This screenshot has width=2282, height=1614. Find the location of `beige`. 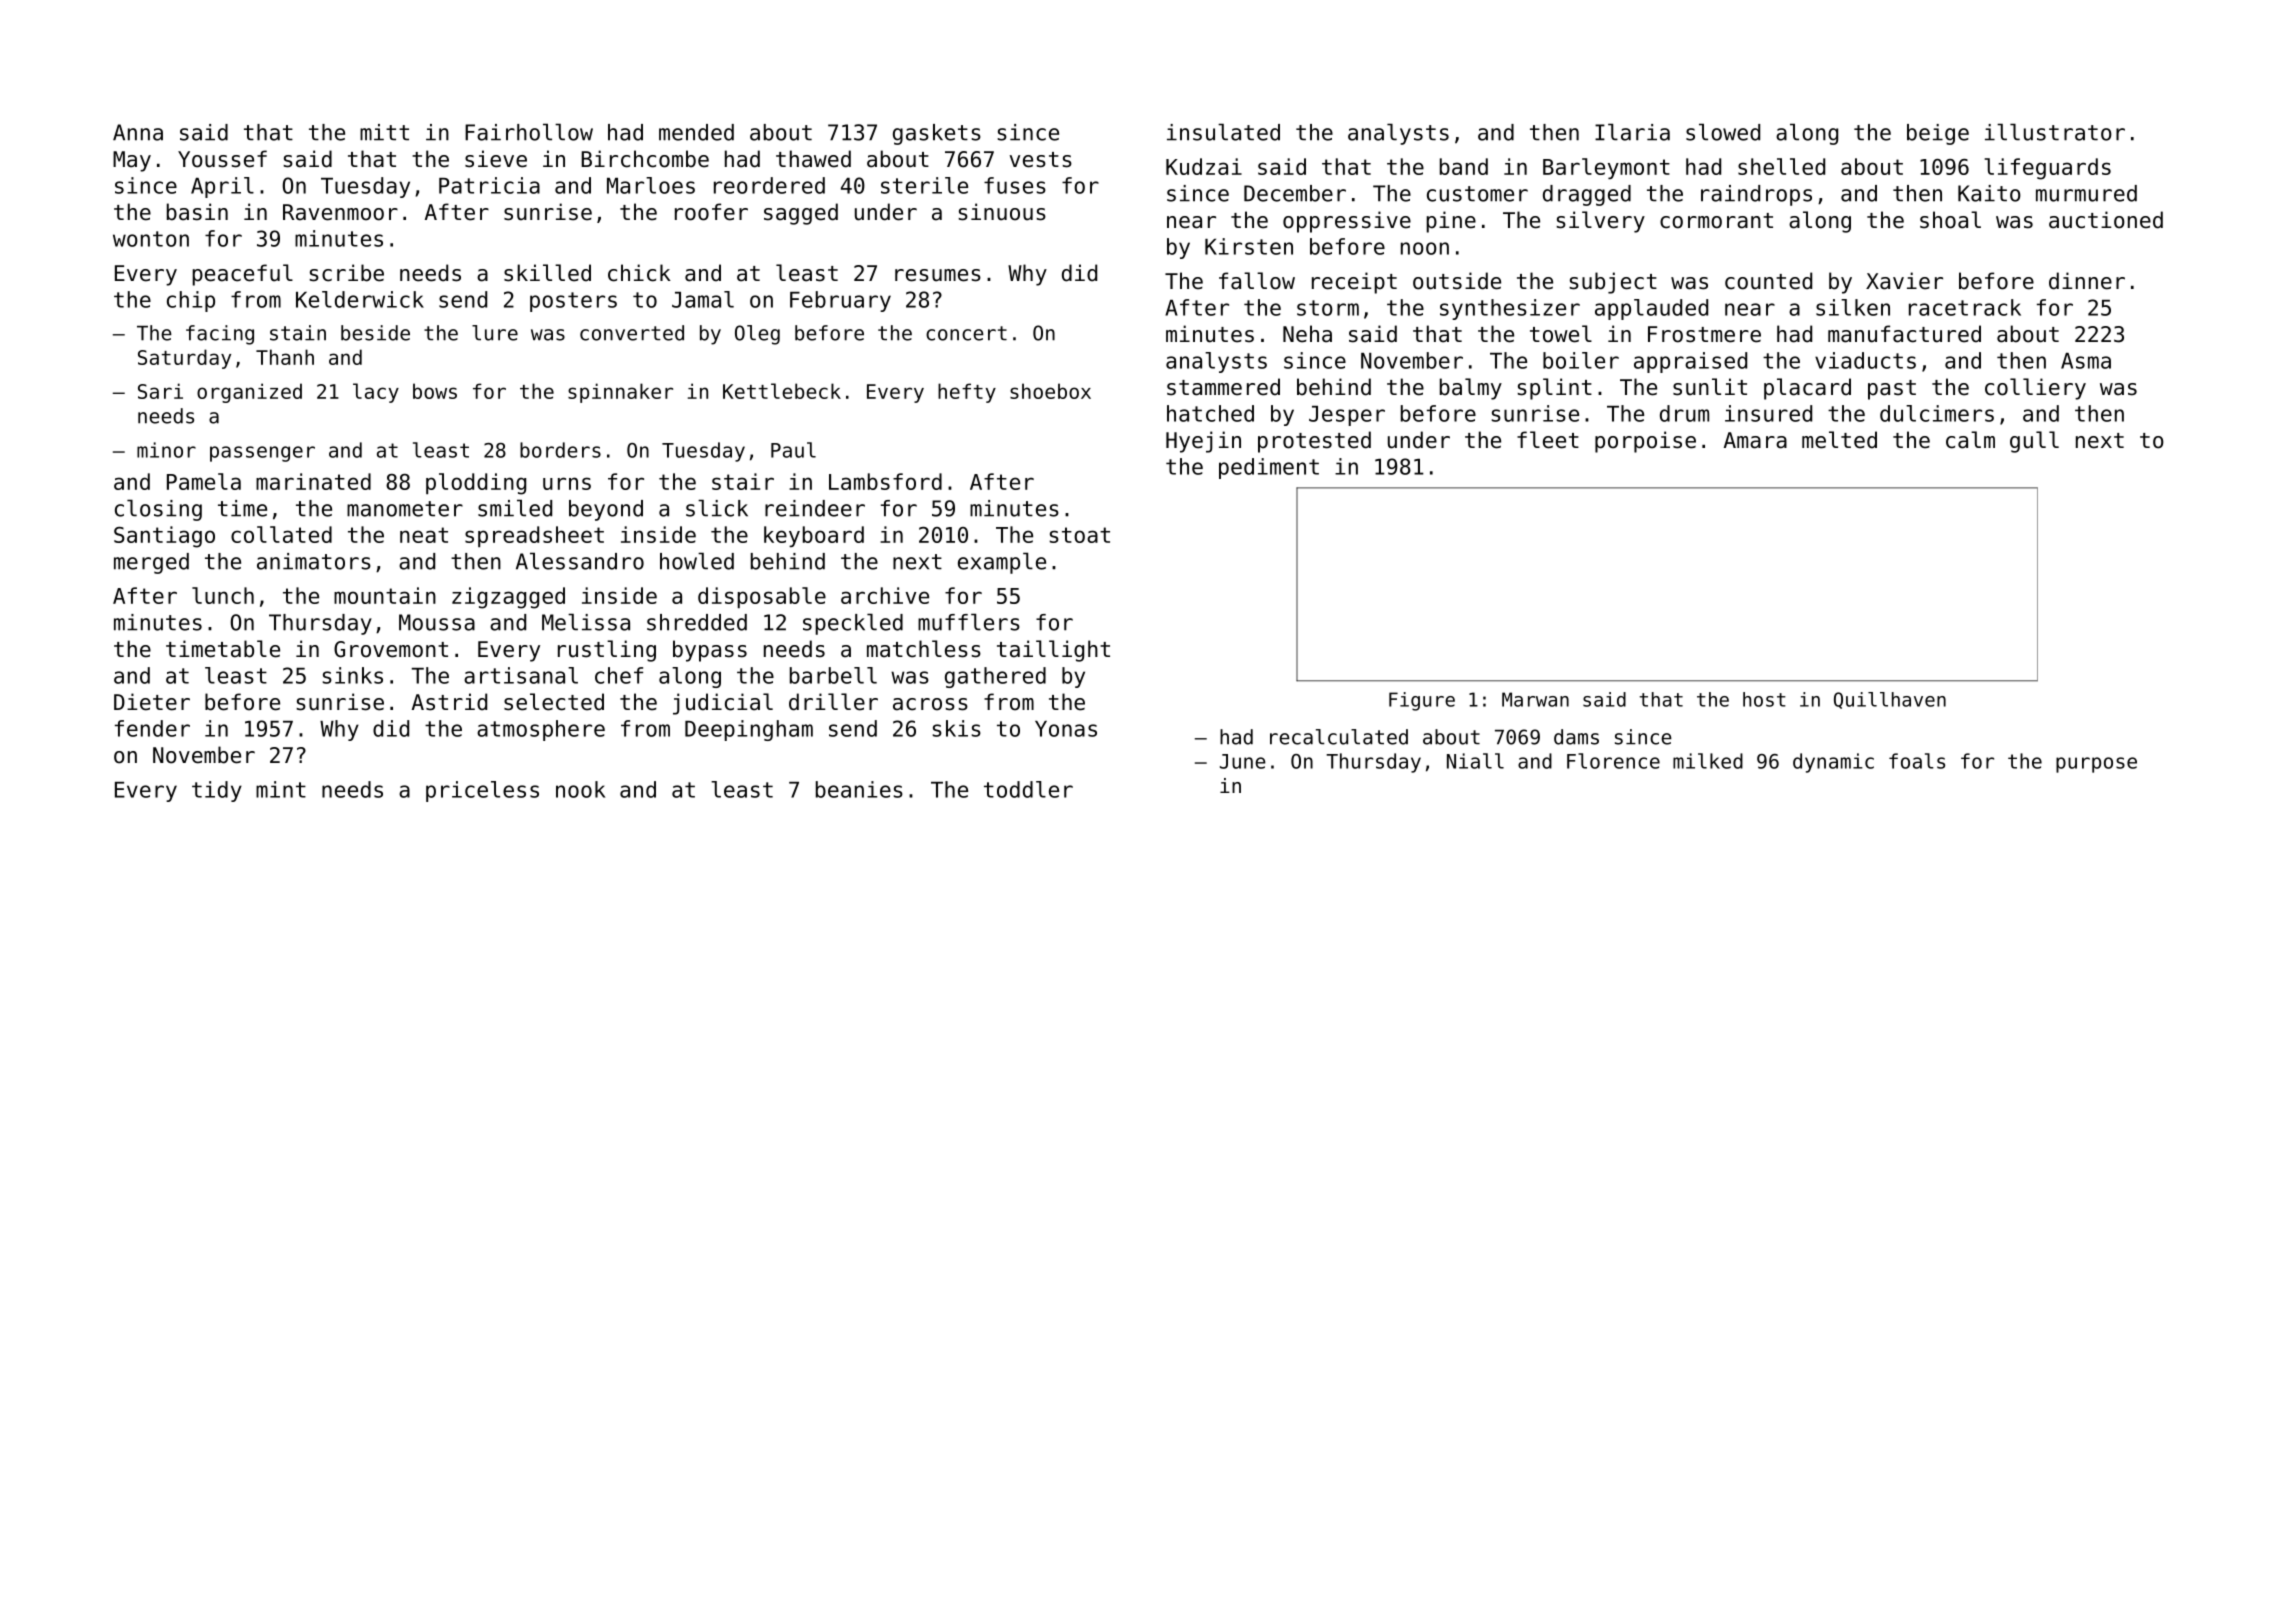

beige is located at coordinates (1938, 134).
